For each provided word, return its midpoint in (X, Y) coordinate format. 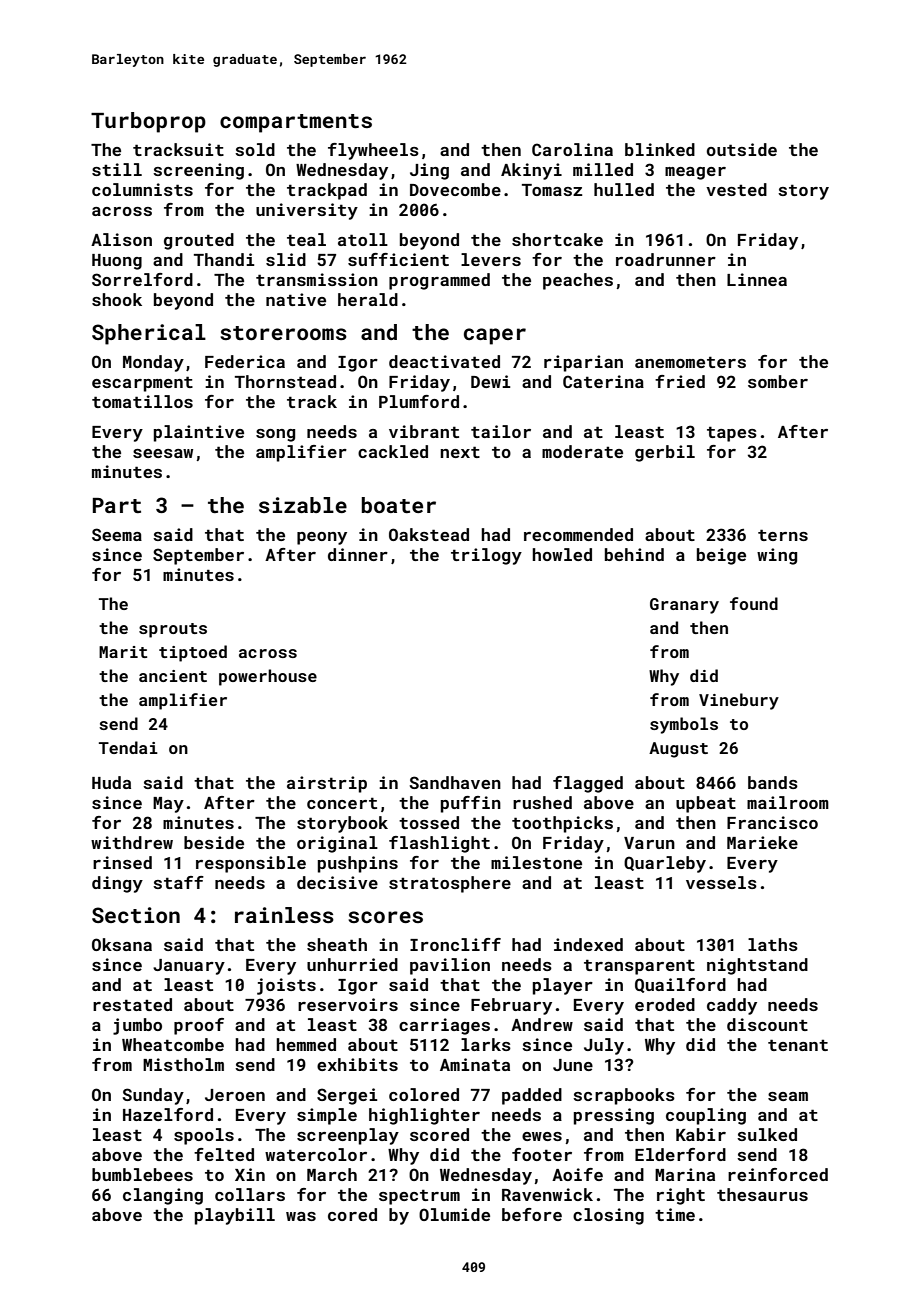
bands (773, 782)
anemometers (690, 362)
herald (368, 299)
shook (117, 299)
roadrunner (666, 259)
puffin (471, 804)
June (573, 1065)
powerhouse (268, 677)
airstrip (327, 784)
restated (132, 1004)
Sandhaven (455, 782)
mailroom (788, 802)
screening (198, 171)
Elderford (680, 1154)
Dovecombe (455, 189)
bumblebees (142, 1174)
